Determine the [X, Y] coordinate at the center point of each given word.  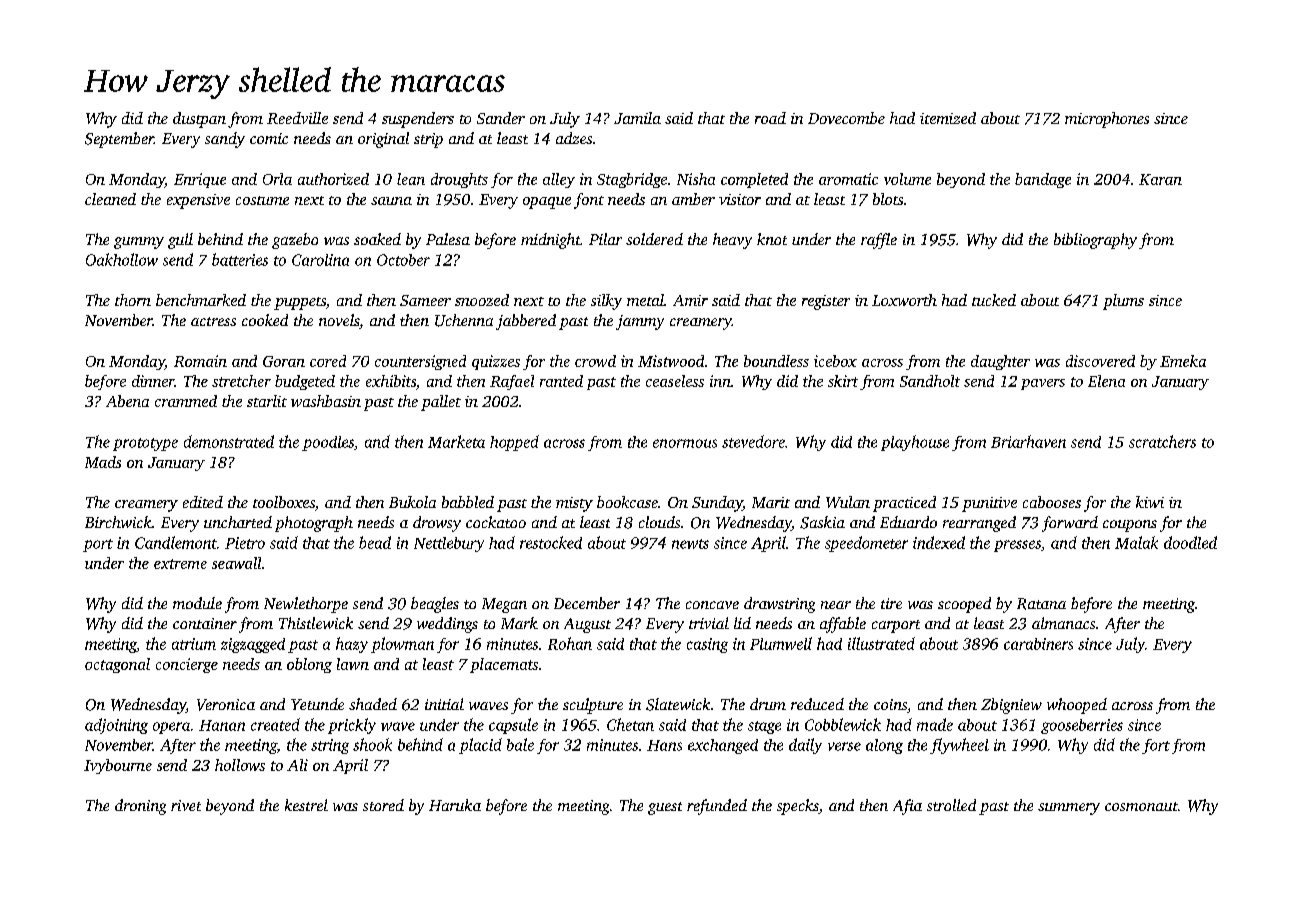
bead [375, 542]
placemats [504, 665]
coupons [1130, 526]
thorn [133, 300]
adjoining [116, 726]
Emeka [1183, 361]
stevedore [753, 441]
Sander [501, 118]
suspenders [418, 120]
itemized [948, 118]
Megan [504, 605]
